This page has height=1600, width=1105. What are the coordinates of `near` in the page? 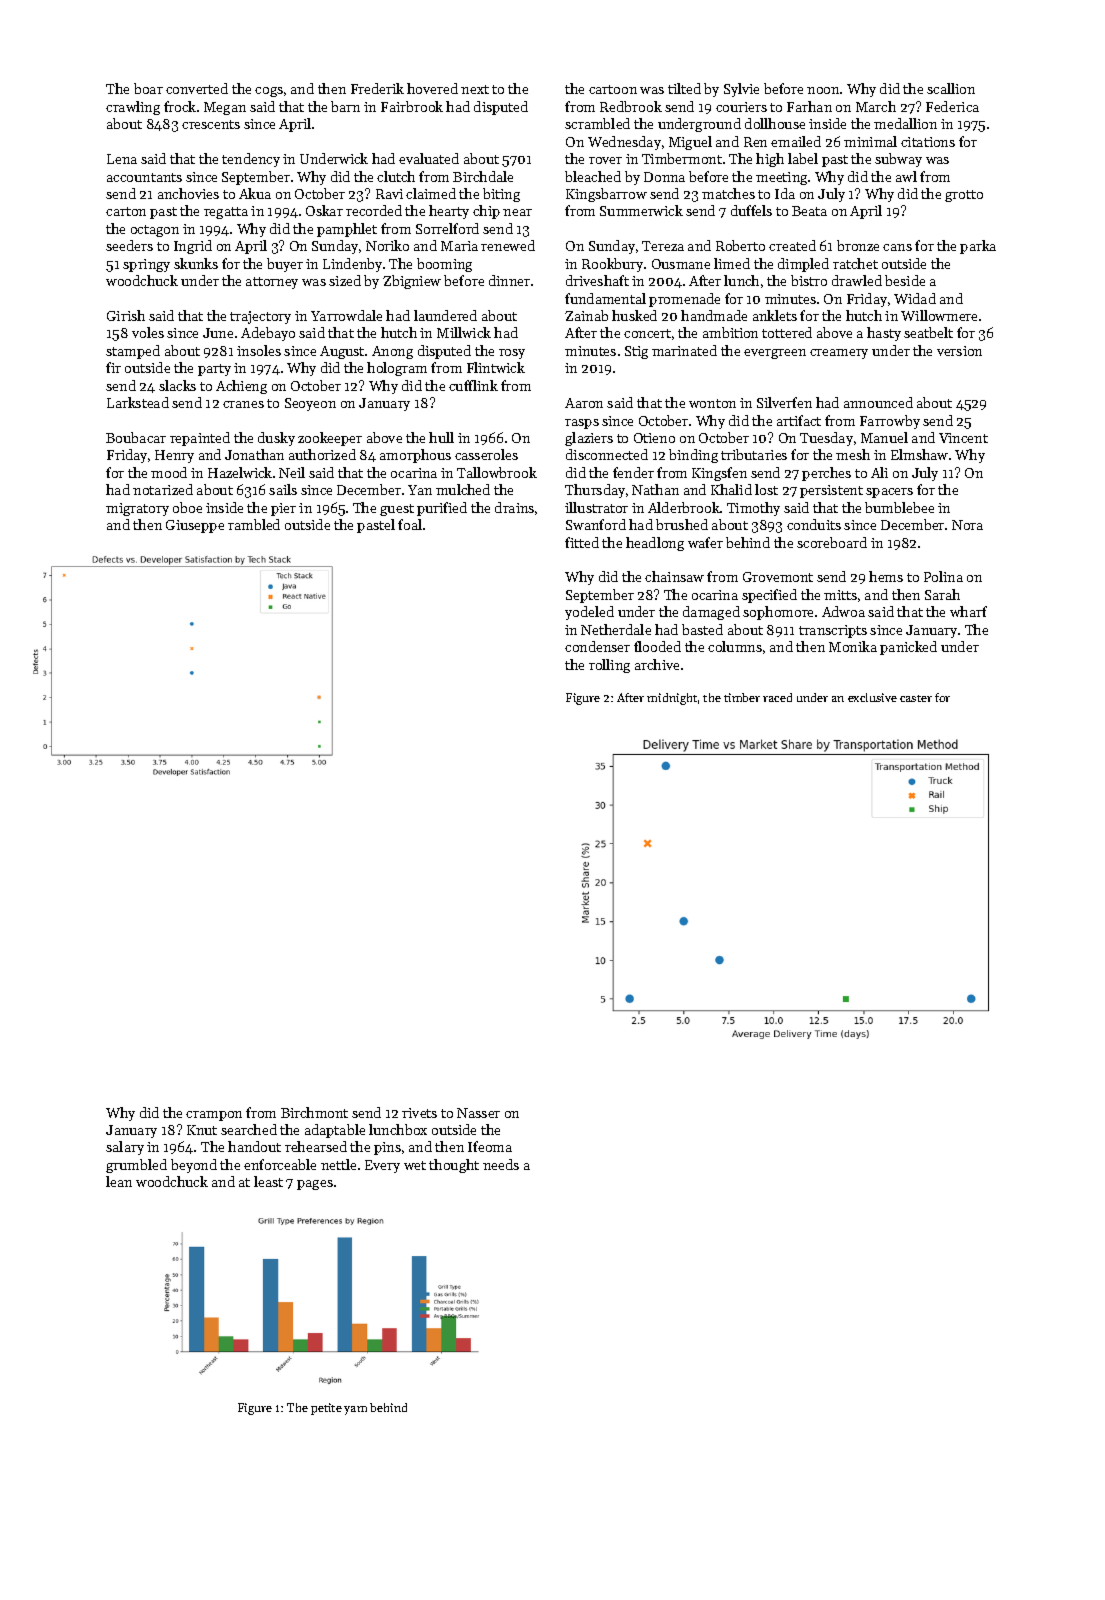 It's located at (517, 212).
